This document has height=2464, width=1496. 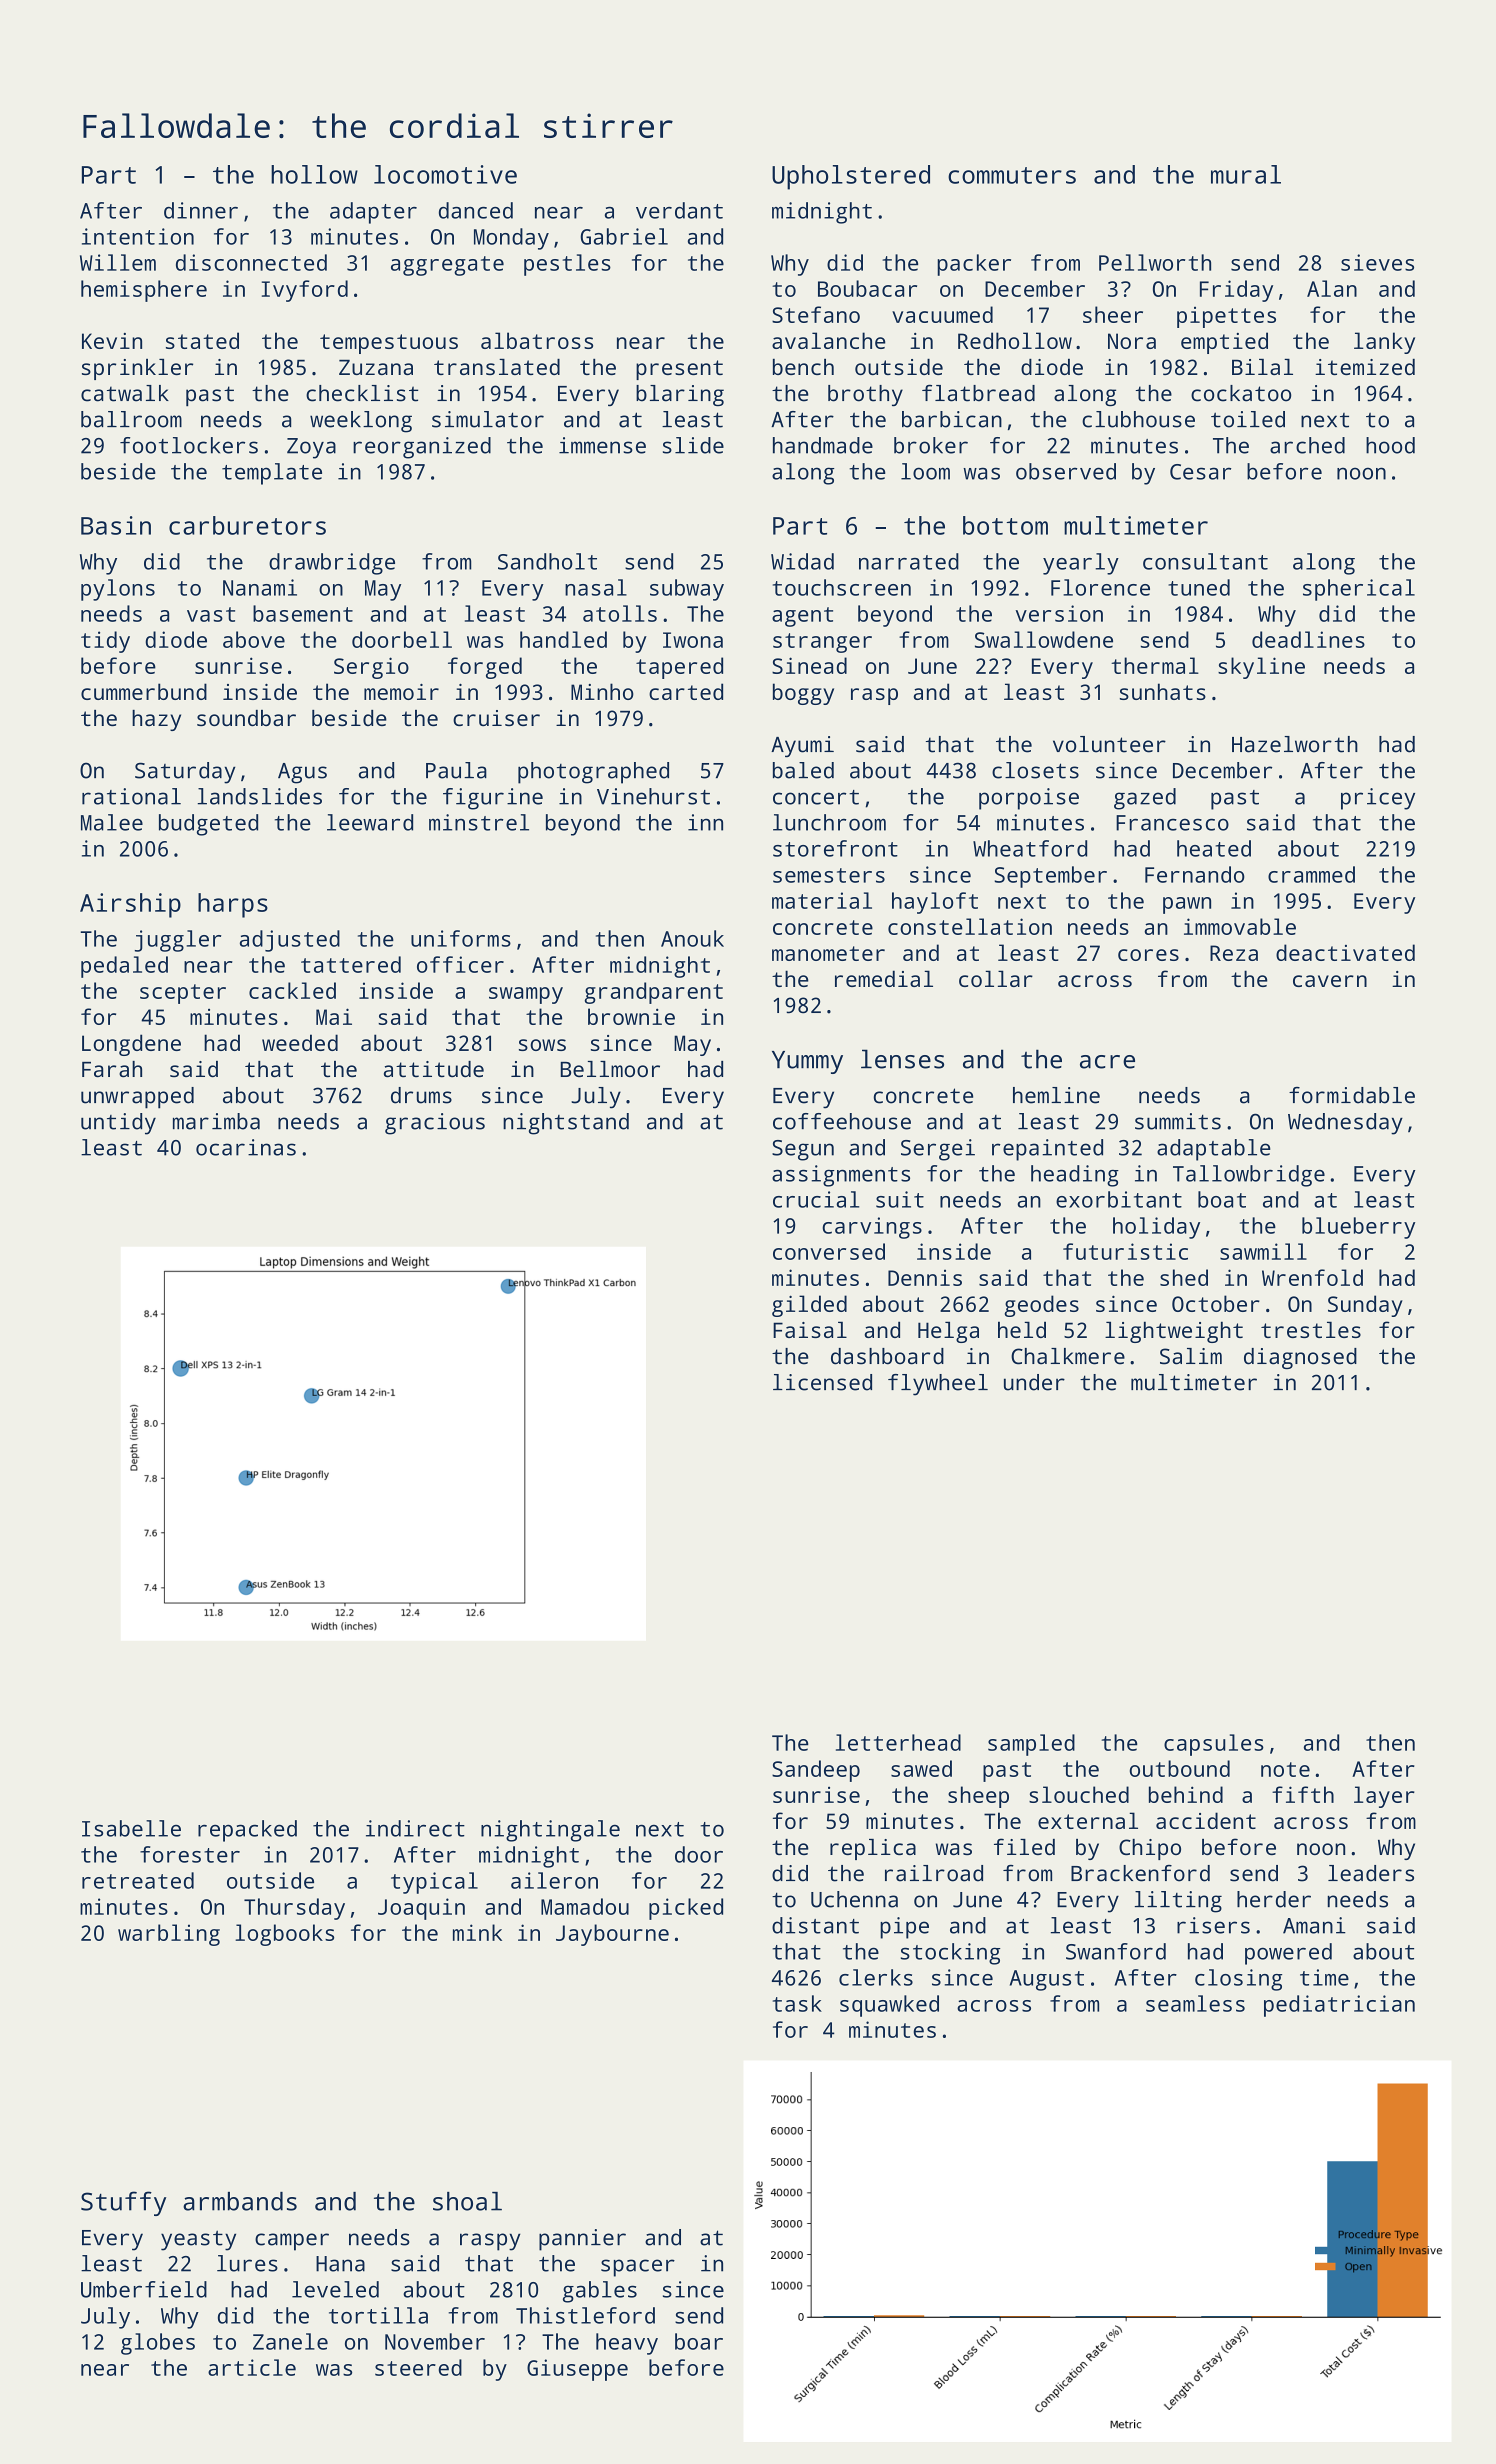 I want to click on intention, so click(x=138, y=236).
